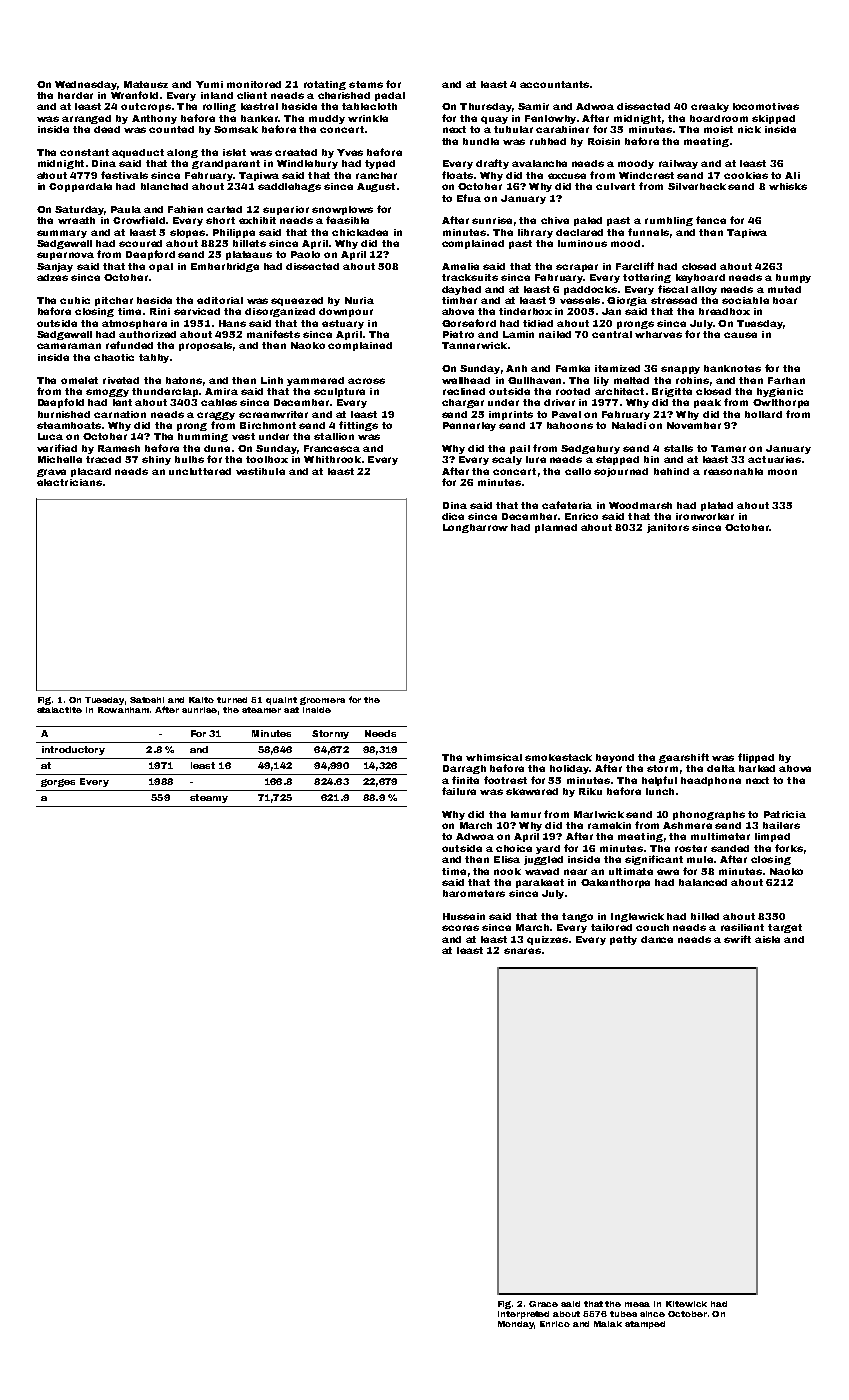  Describe the element at coordinates (58, 783) in the image. I see `gorges` at that location.
